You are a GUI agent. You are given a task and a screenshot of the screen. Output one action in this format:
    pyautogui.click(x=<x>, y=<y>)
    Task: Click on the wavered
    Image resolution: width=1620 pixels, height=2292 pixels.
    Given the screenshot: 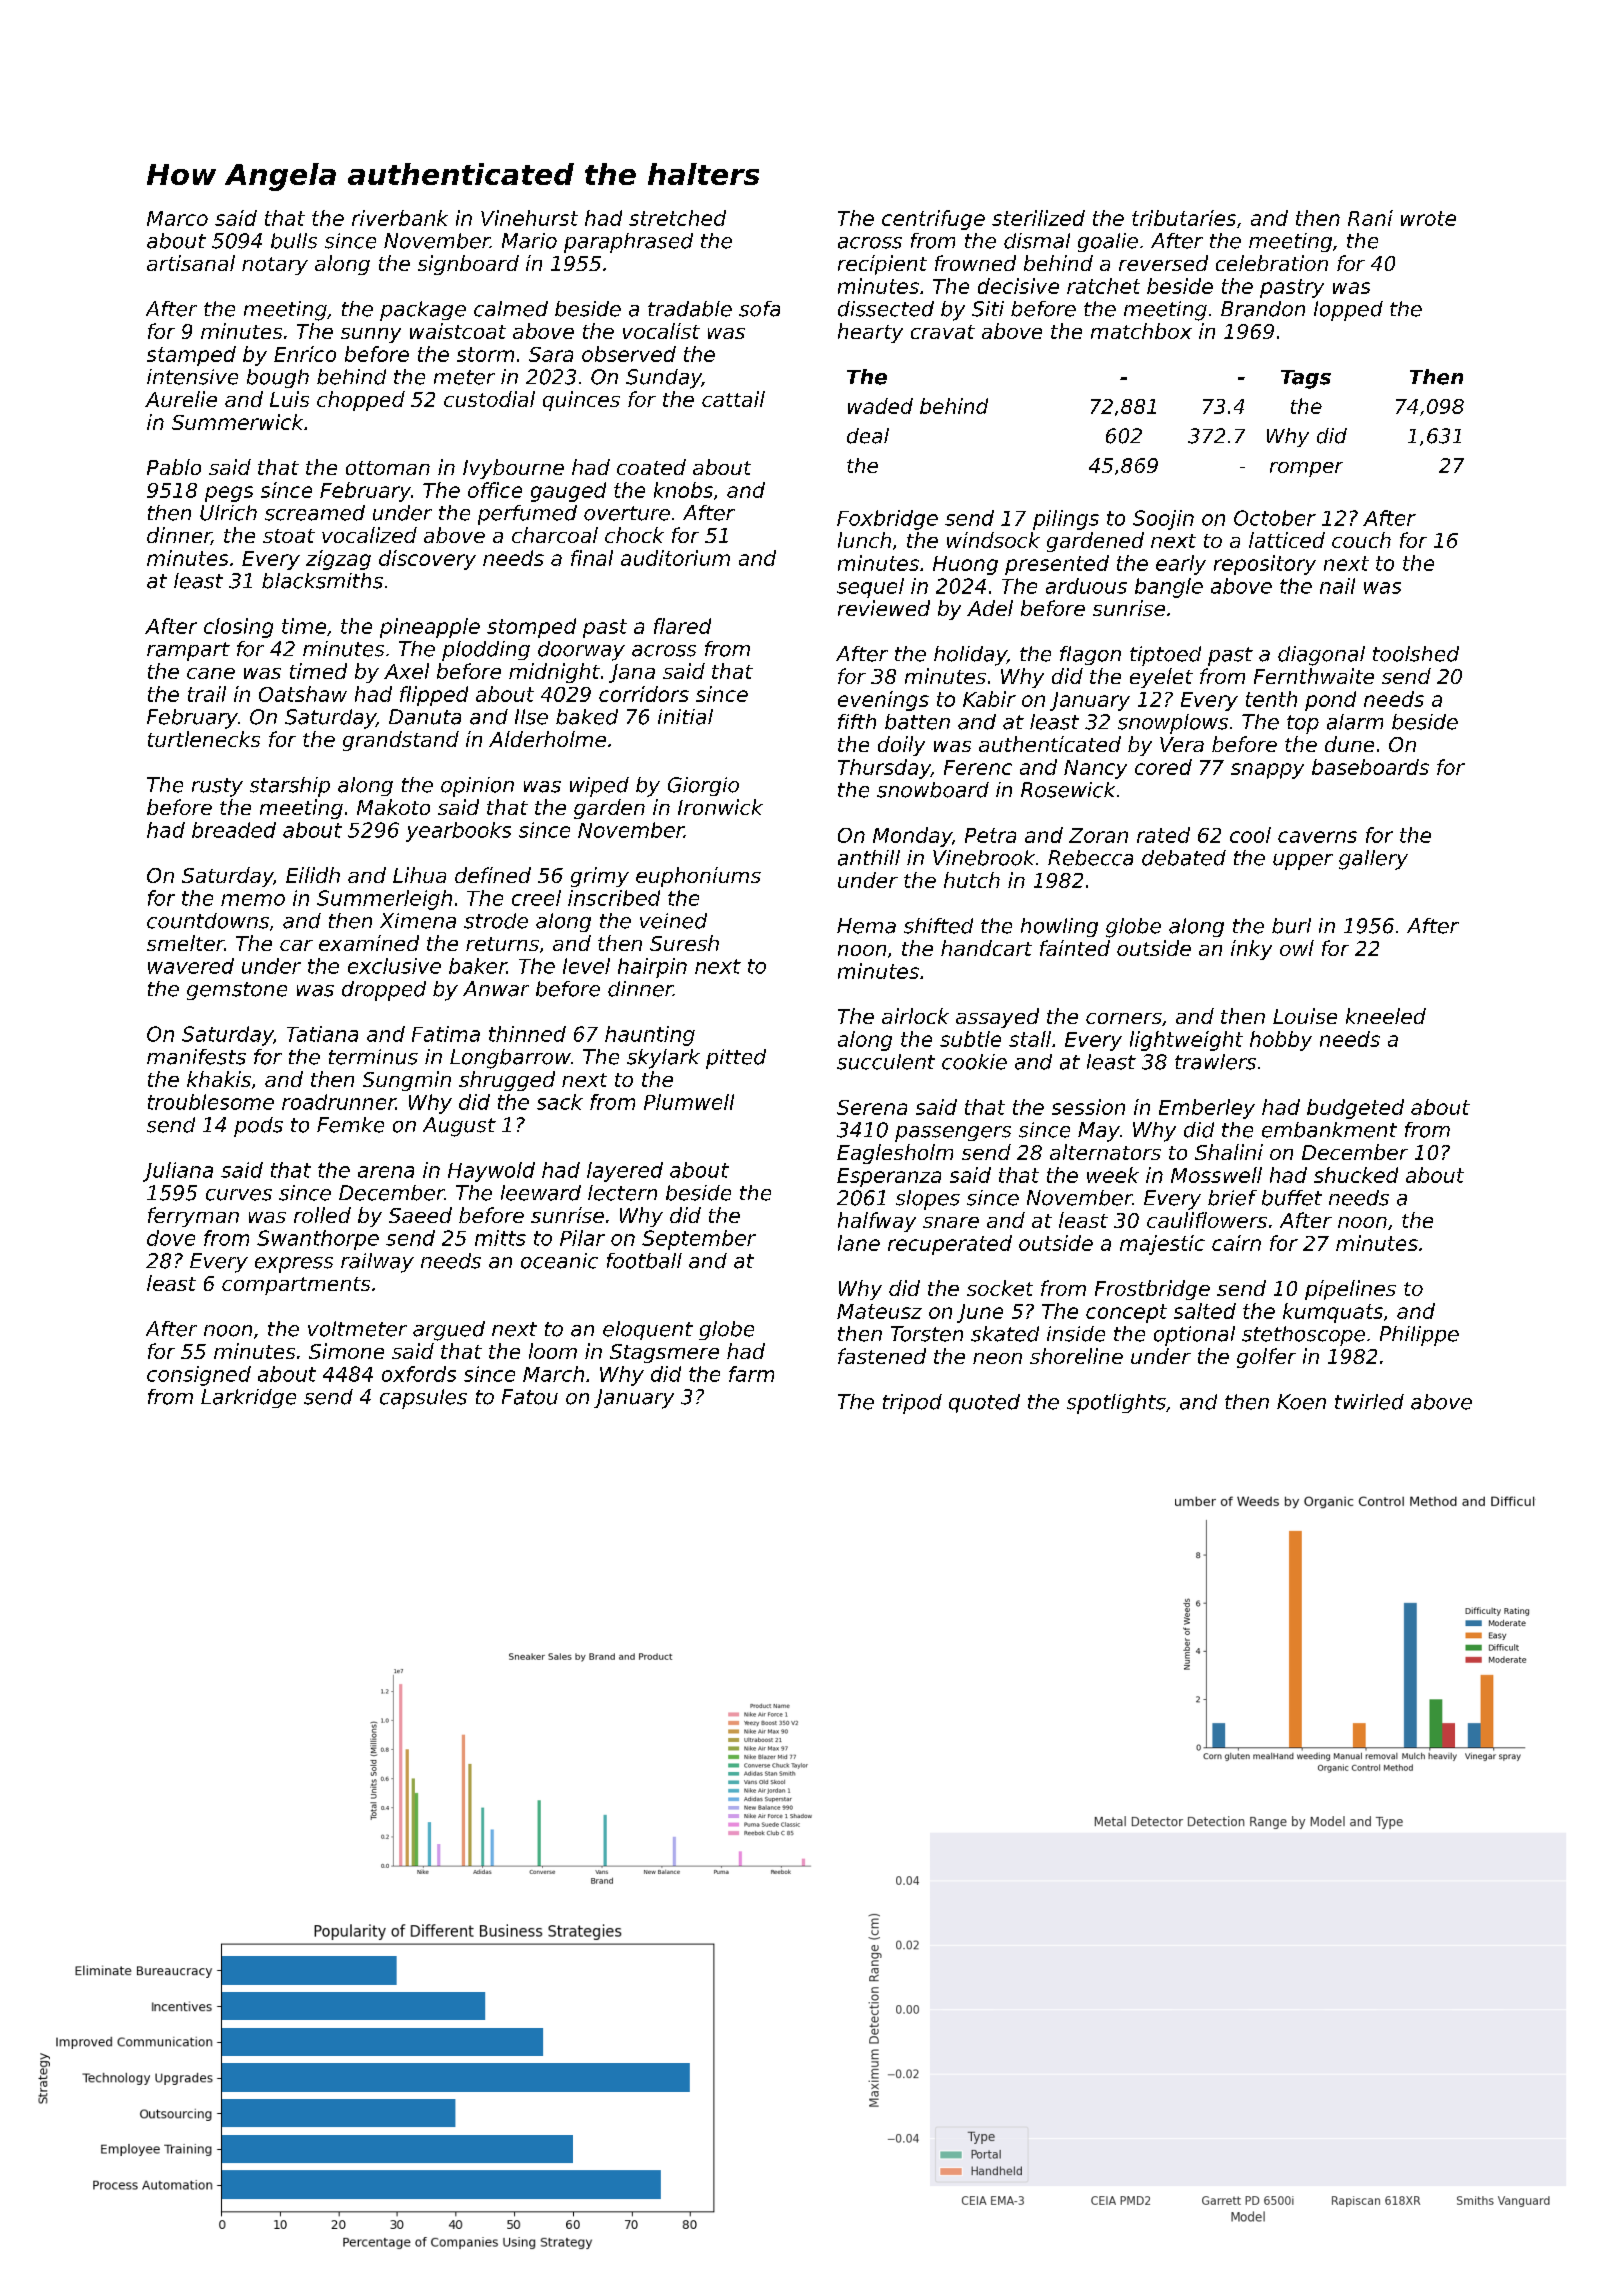 What is the action you would take?
    pyautogui.click(x=191, y=966)
